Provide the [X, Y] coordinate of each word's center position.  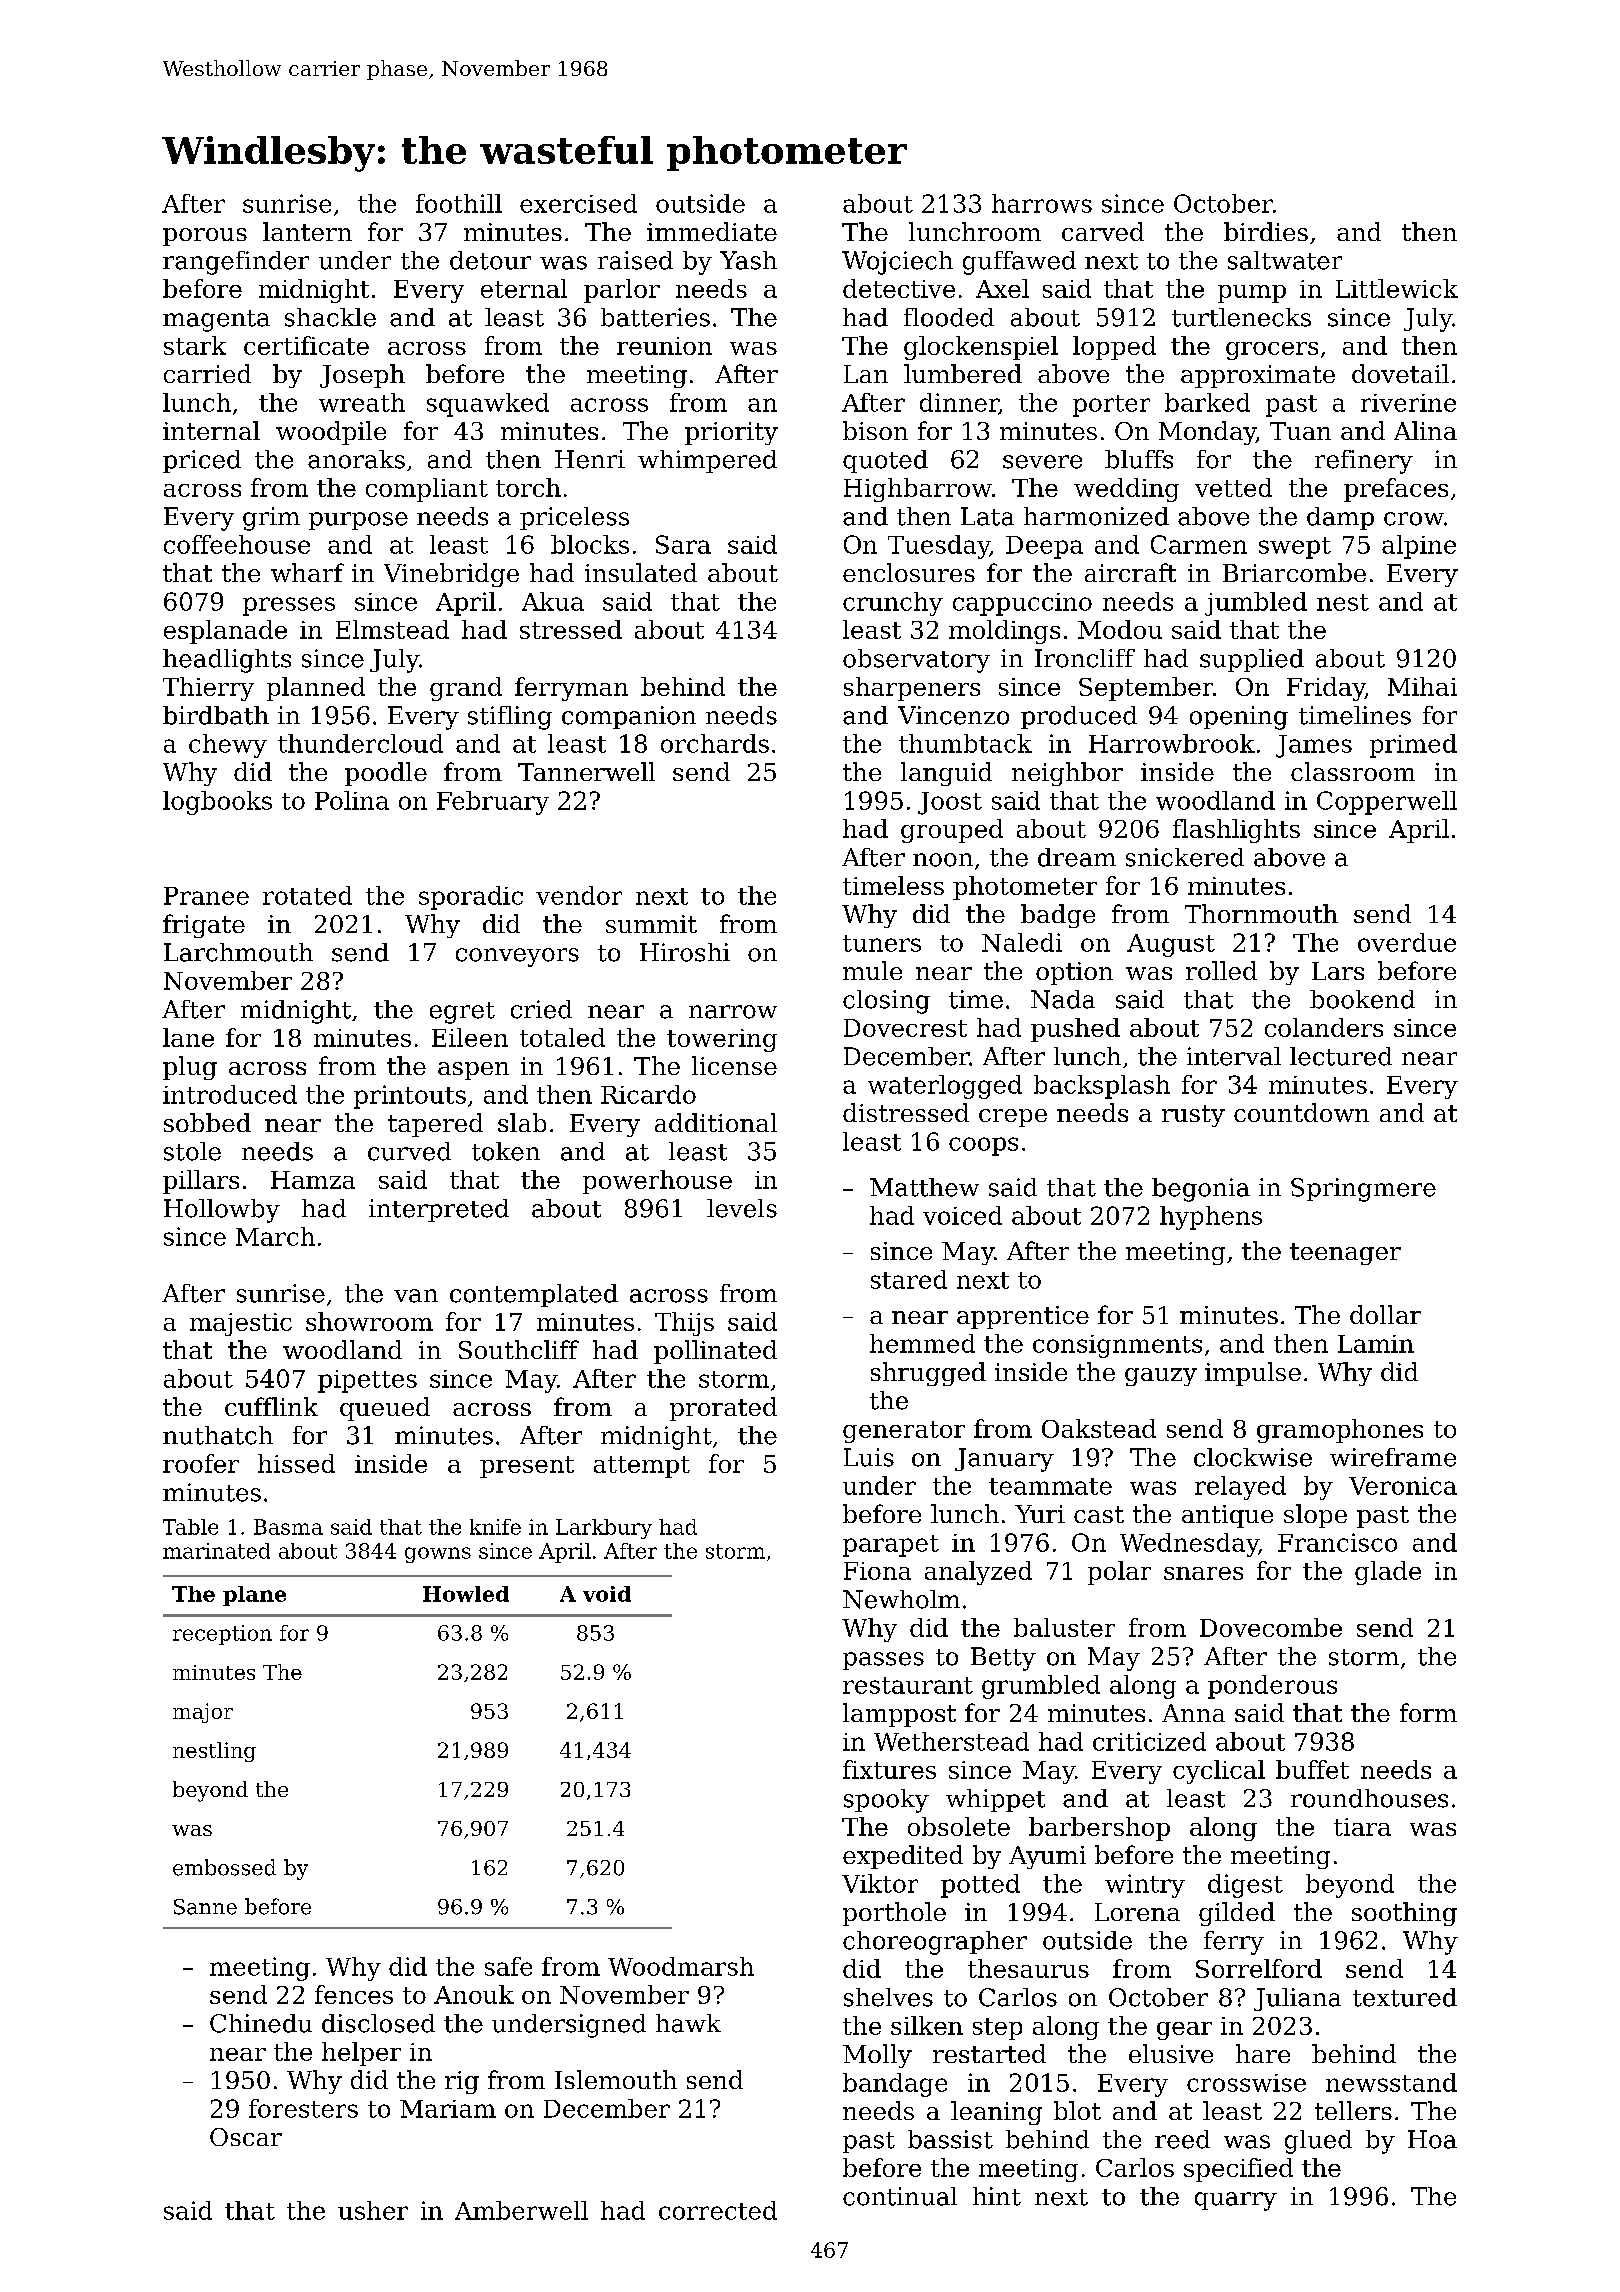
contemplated [534, 1295]
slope [1315, 1516]
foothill [459, 203]
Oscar [246, 2137]
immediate [712, 231]
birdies [1266, 231]
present [527, 1467]
